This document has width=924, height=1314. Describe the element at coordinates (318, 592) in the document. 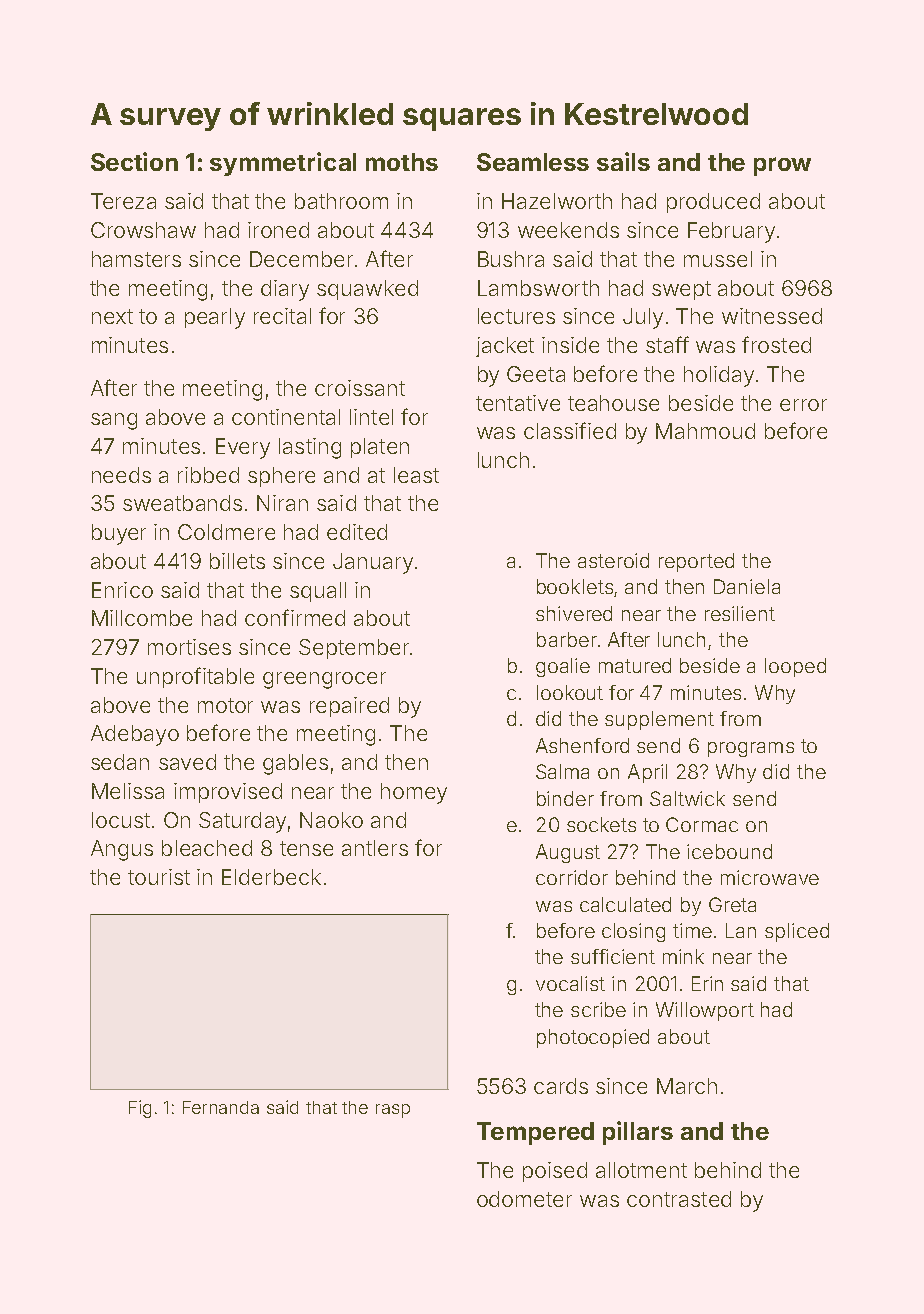

I see `squall` at that location.
